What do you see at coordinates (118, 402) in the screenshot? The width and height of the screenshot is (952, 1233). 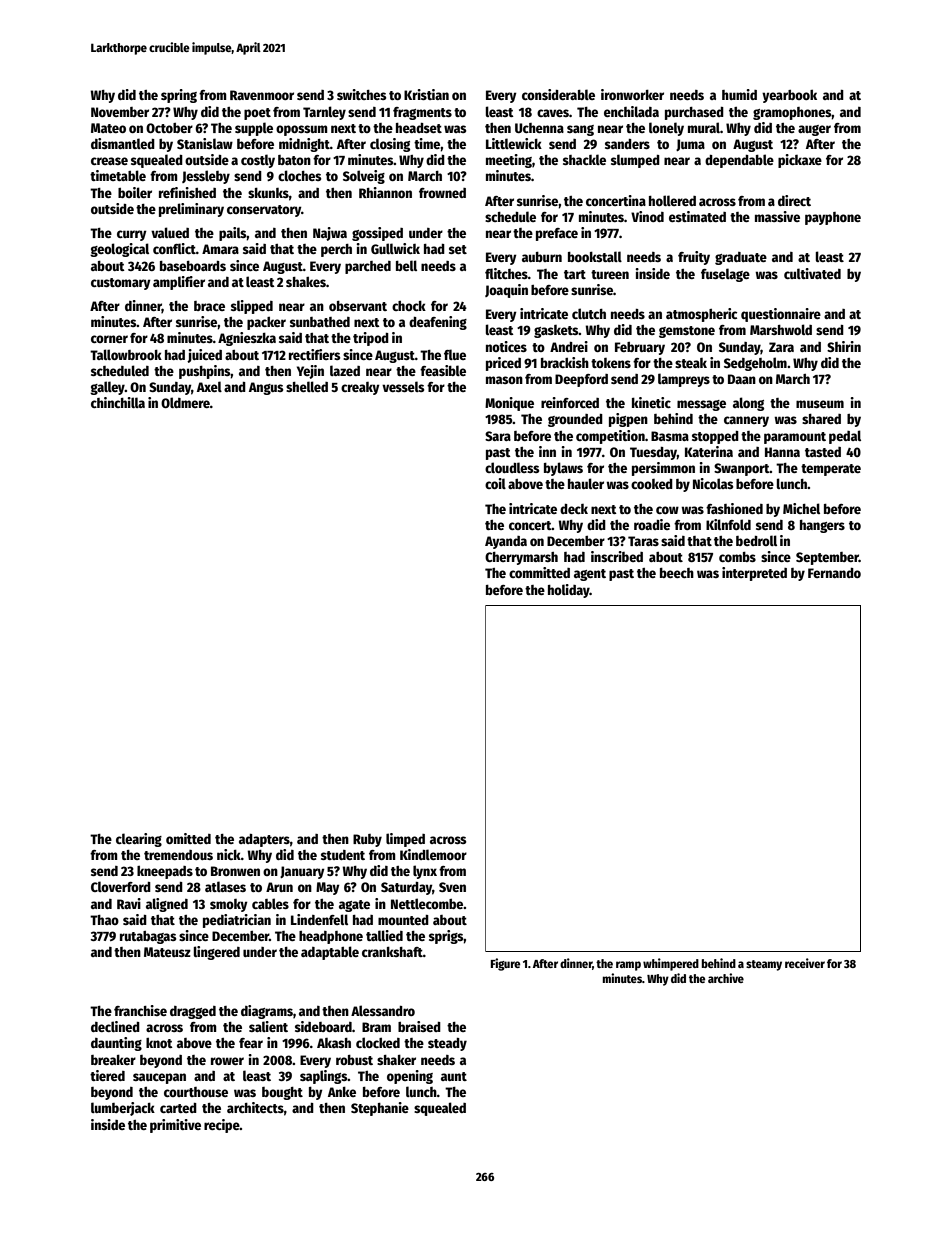 I see `chinchilla` at bounding box center [118, 402].
